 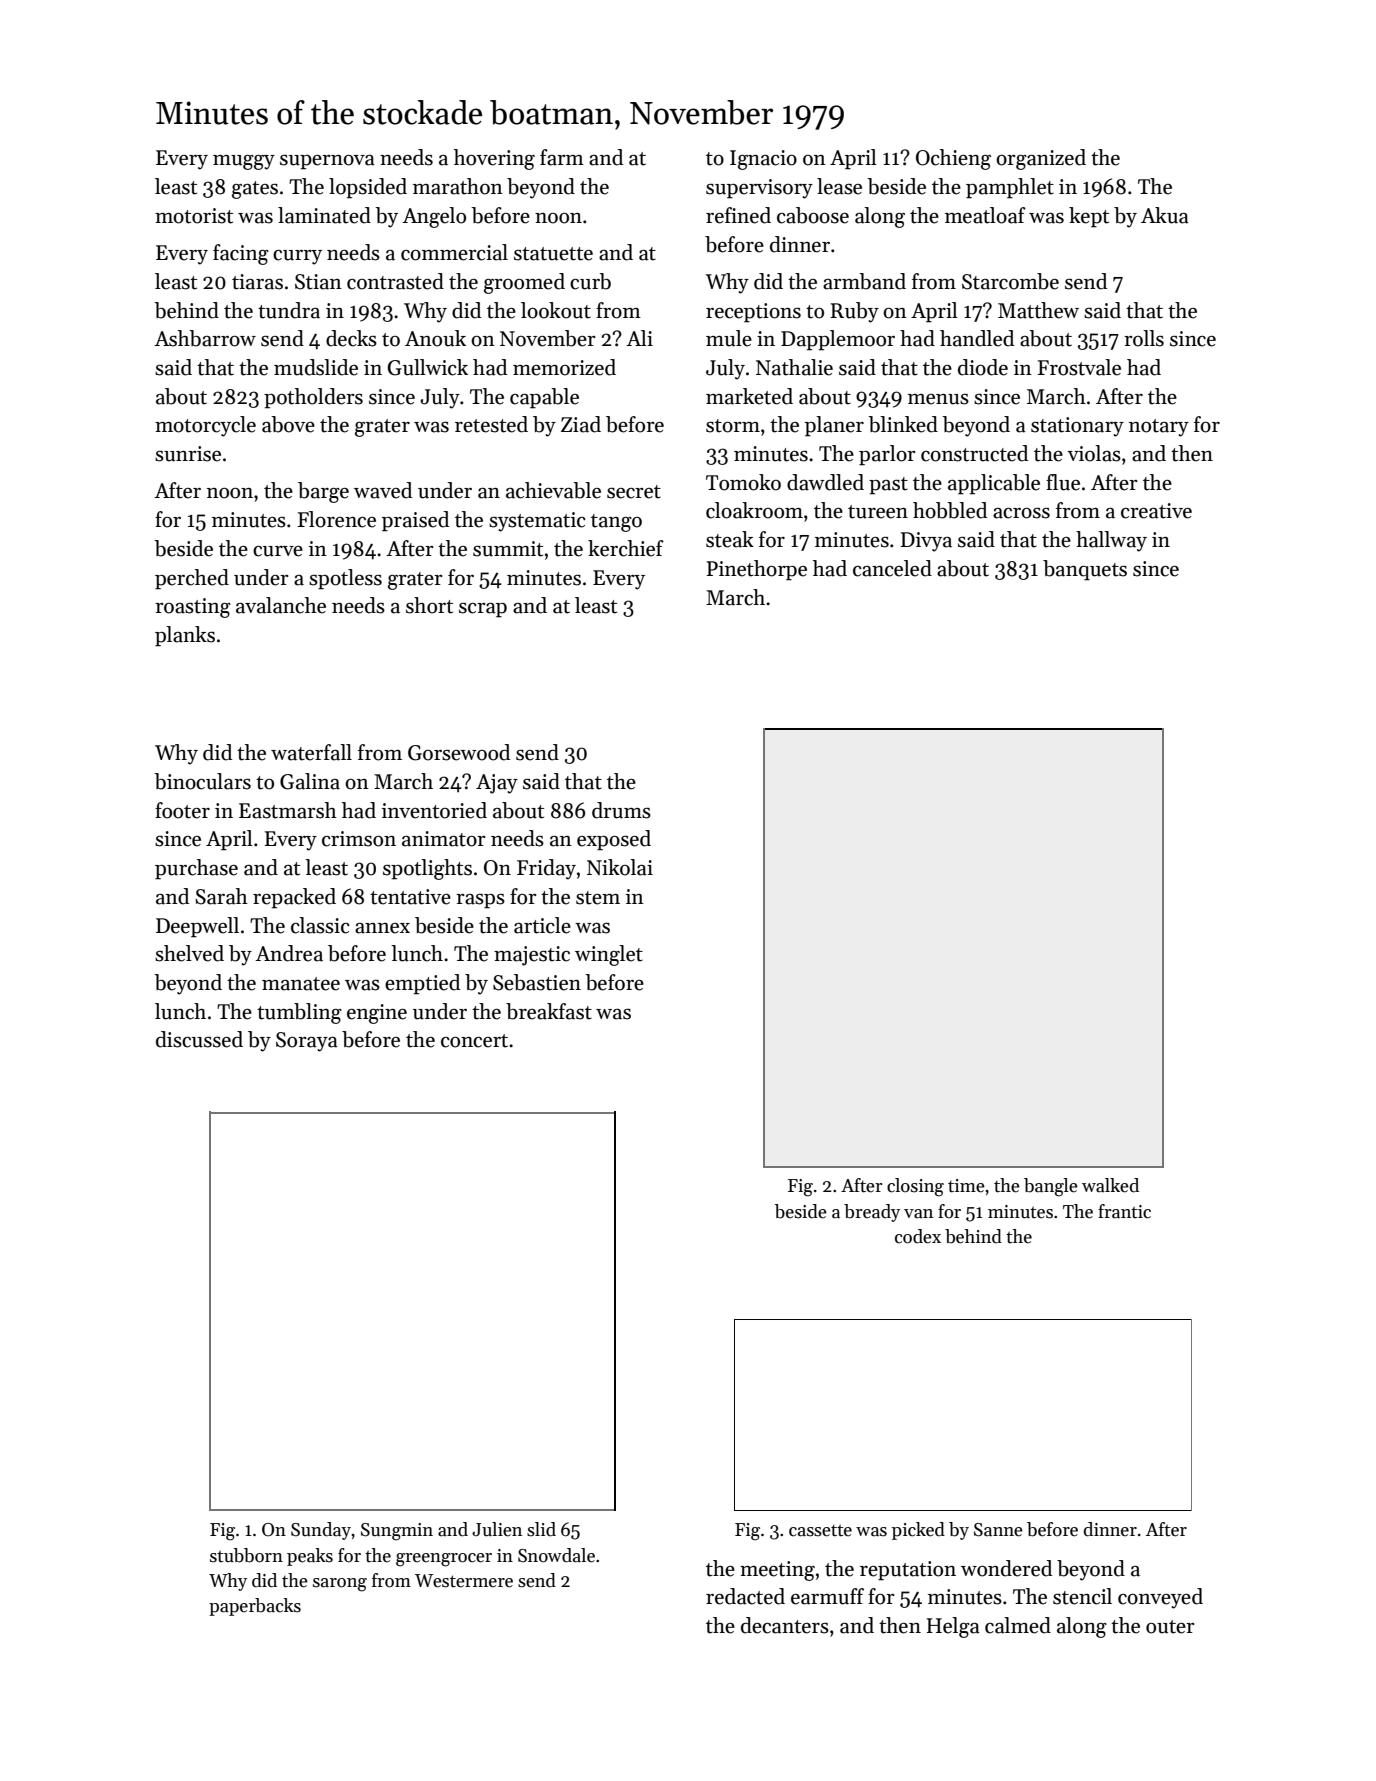 What do you see at coordinates (733, 426) in the screenshot?
I see `storm` at bounding box center [733, 426].
